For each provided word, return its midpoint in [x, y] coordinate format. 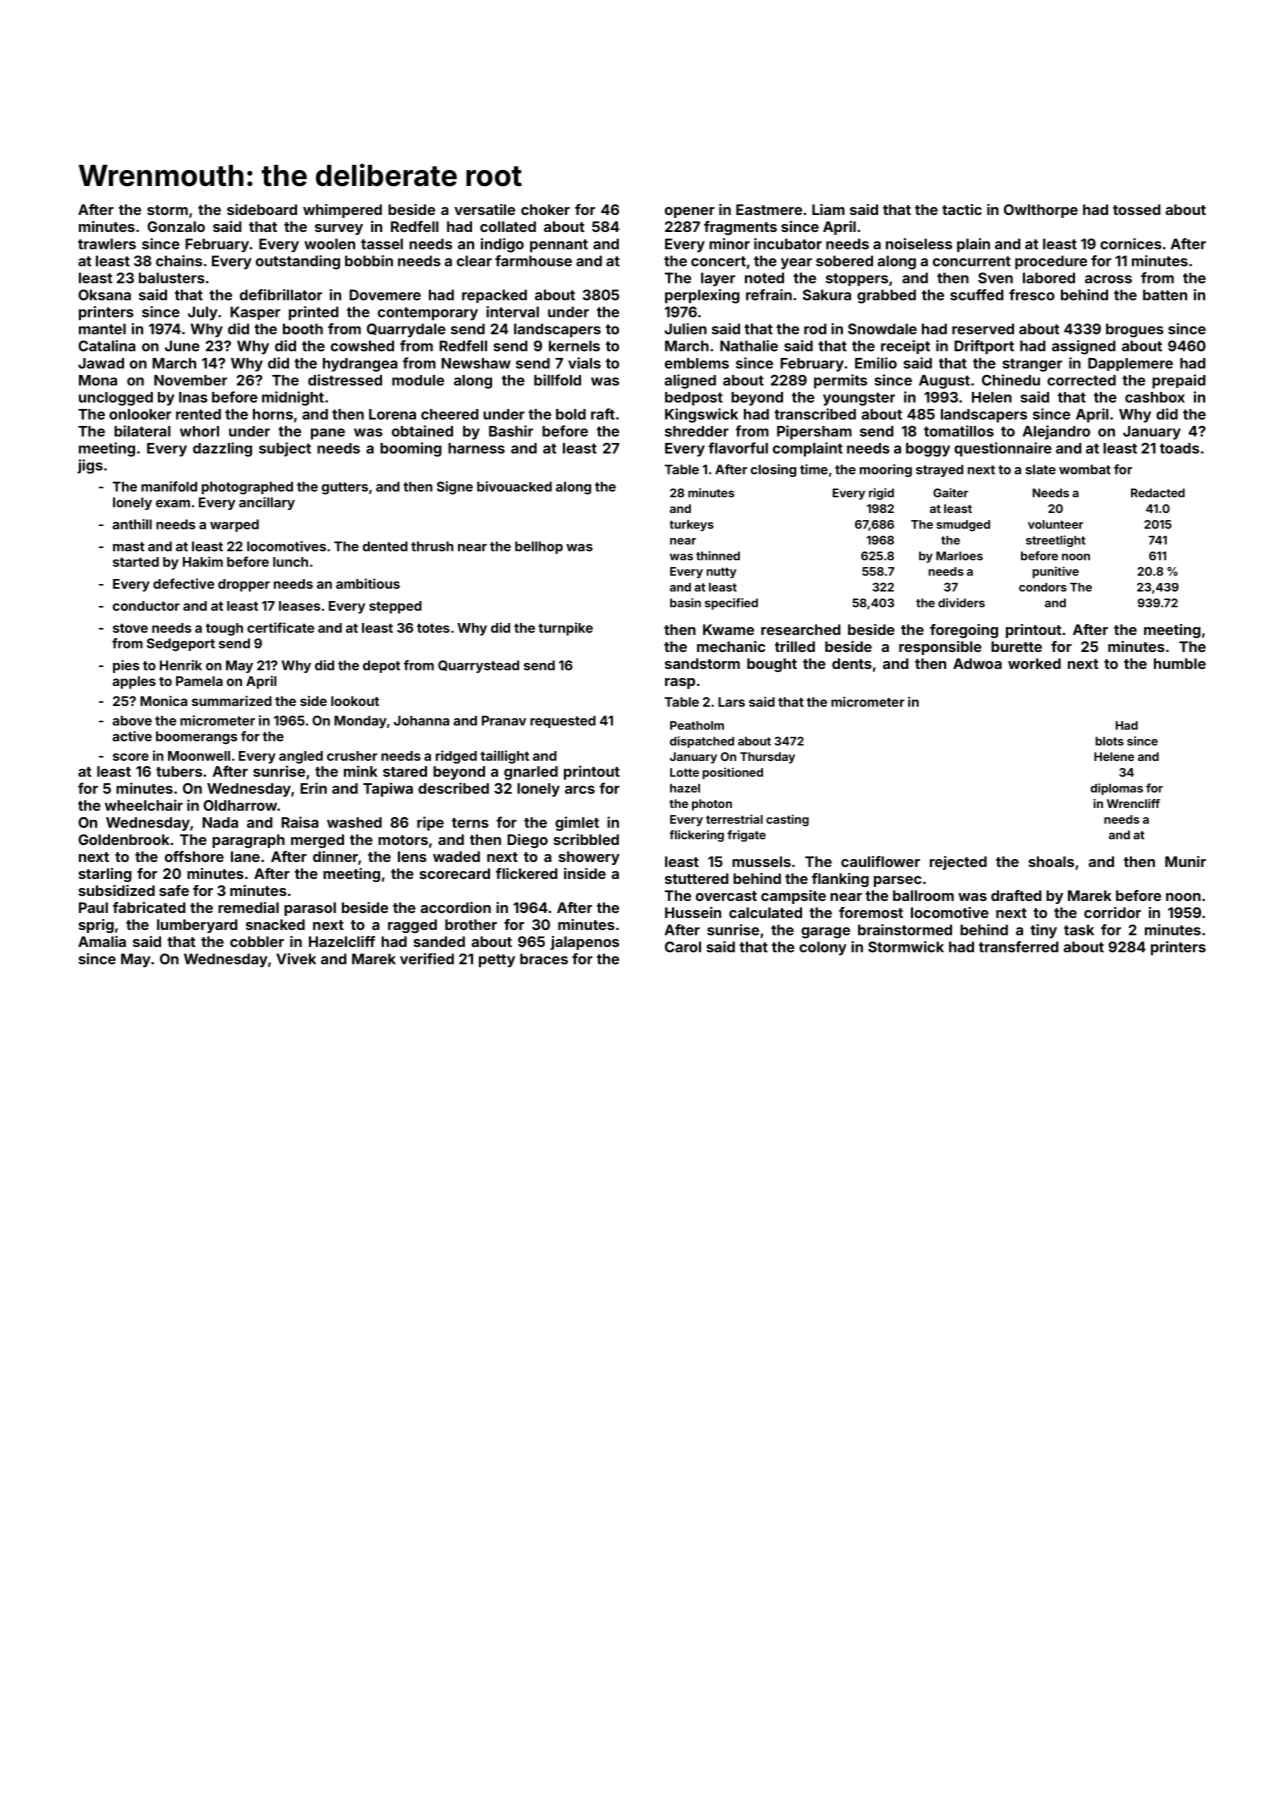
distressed [345, 380]
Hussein [693, 912]
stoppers [857, 279]
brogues [1135, 330]
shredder [697, 431]
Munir [1185, 861]
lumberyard [197, 926]
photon [712, 805]
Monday [360, 722]
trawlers [107, 244]
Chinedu [1011, 380]
